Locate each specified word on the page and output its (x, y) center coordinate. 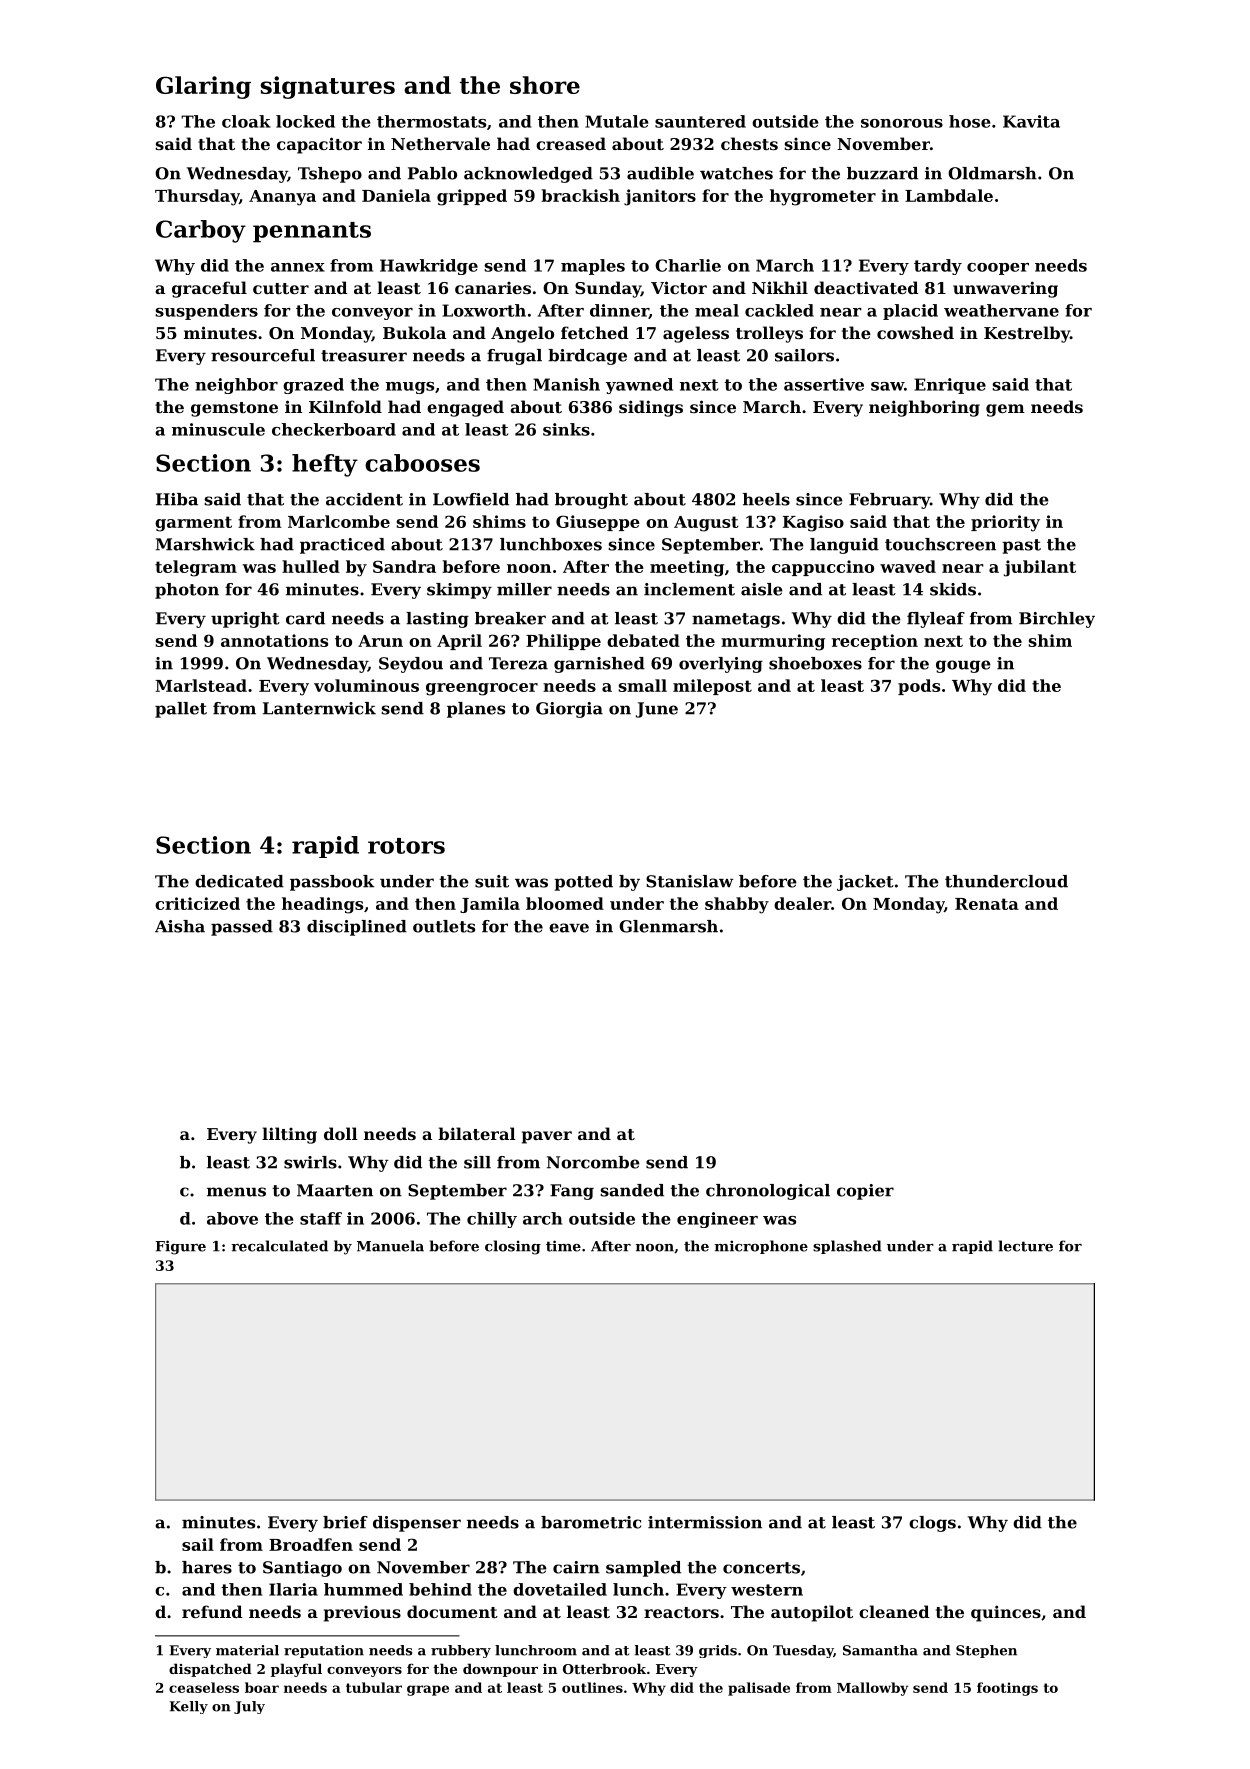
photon (187, 591)
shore (545, 85)
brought (591, 501)
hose (969, 121)
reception (875, 642)
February (889, 501)
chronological (768, 1192)
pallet (181, 710)
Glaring (203, 87)
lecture (1025, 1246)
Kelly (189, 1707)
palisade (759, 1689)
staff (321, 1218)
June (657, 710)
